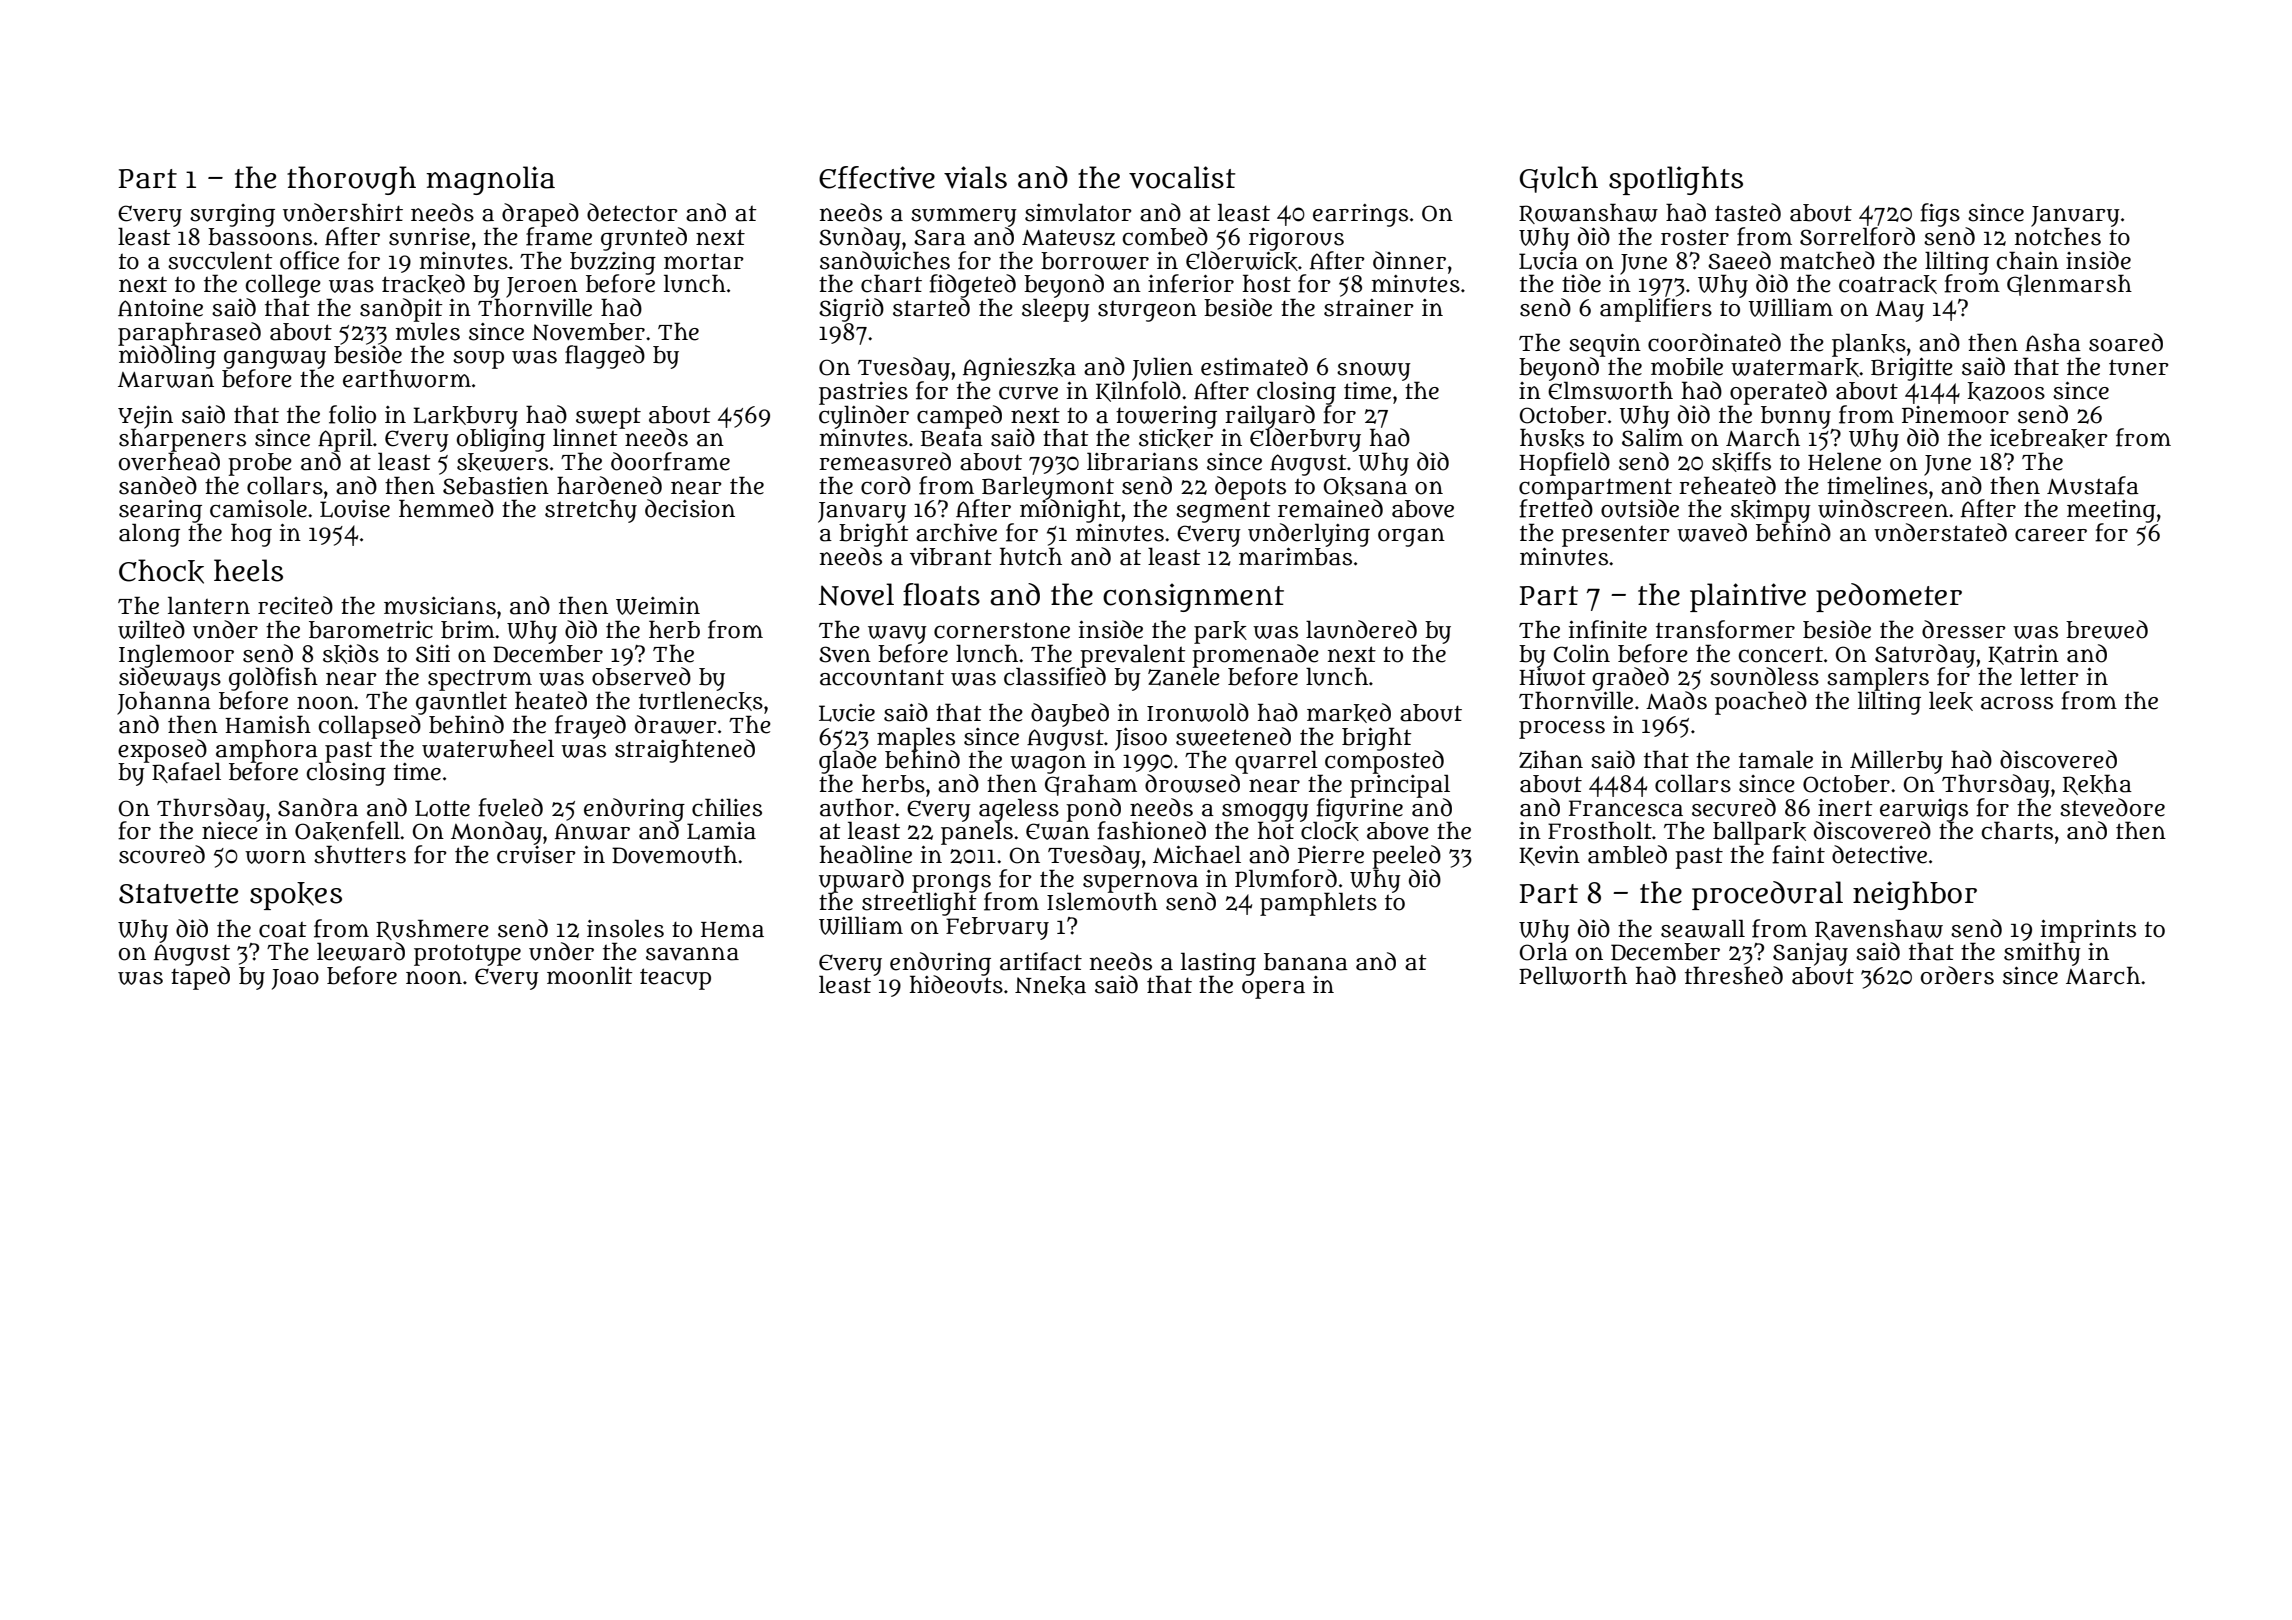 The height and width of the screenshot is (1620, 2292). Describe the element at coordinates (975, 177) in the screenshot. I see `vials` at that location.
